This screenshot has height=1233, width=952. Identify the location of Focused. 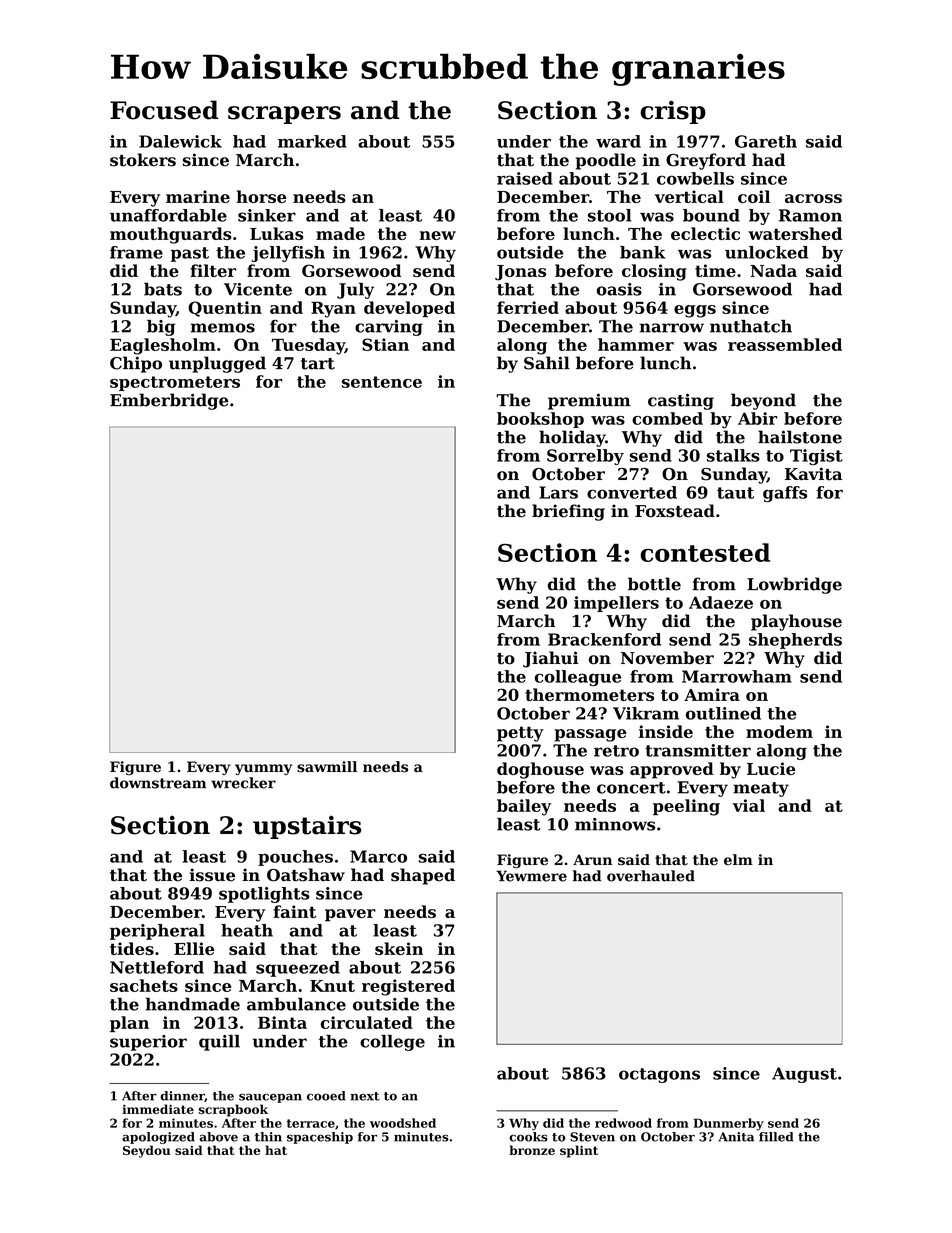
(164, 110).
